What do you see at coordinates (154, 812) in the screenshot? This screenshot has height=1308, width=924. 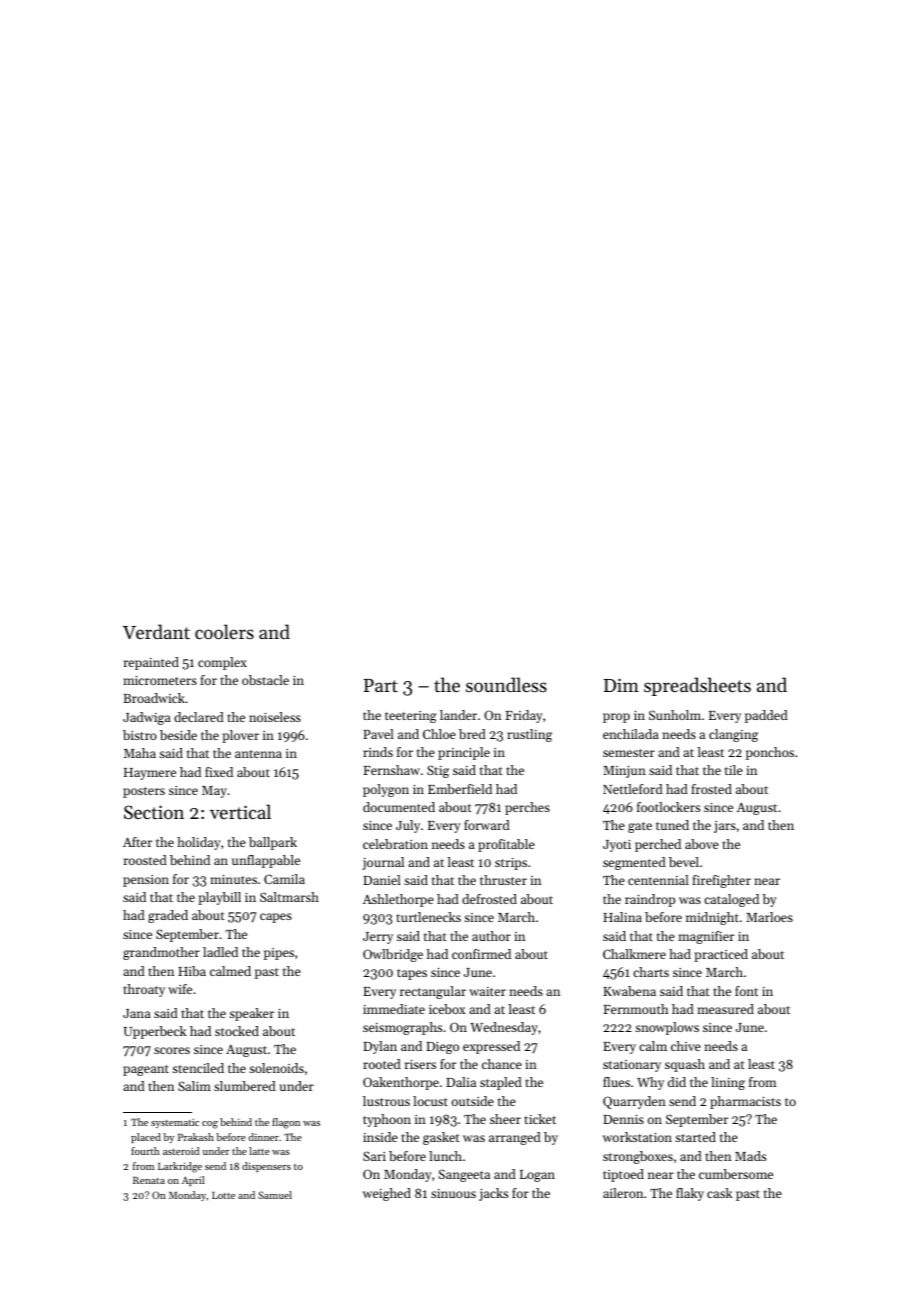 I see `Section` at bounding box center [154, 812].
